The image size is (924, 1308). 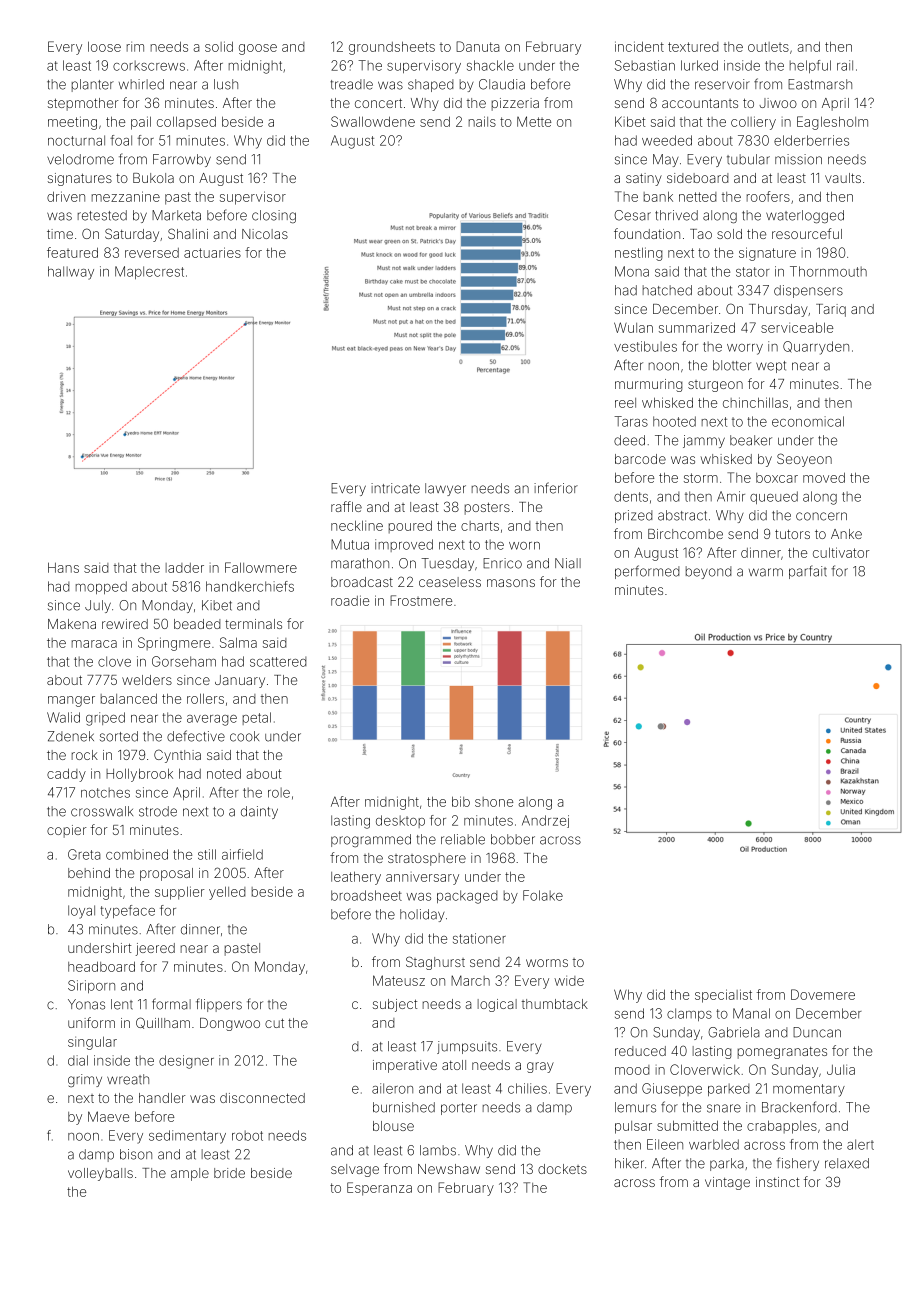 I want to click on rail, so click(x=845, y=65).
